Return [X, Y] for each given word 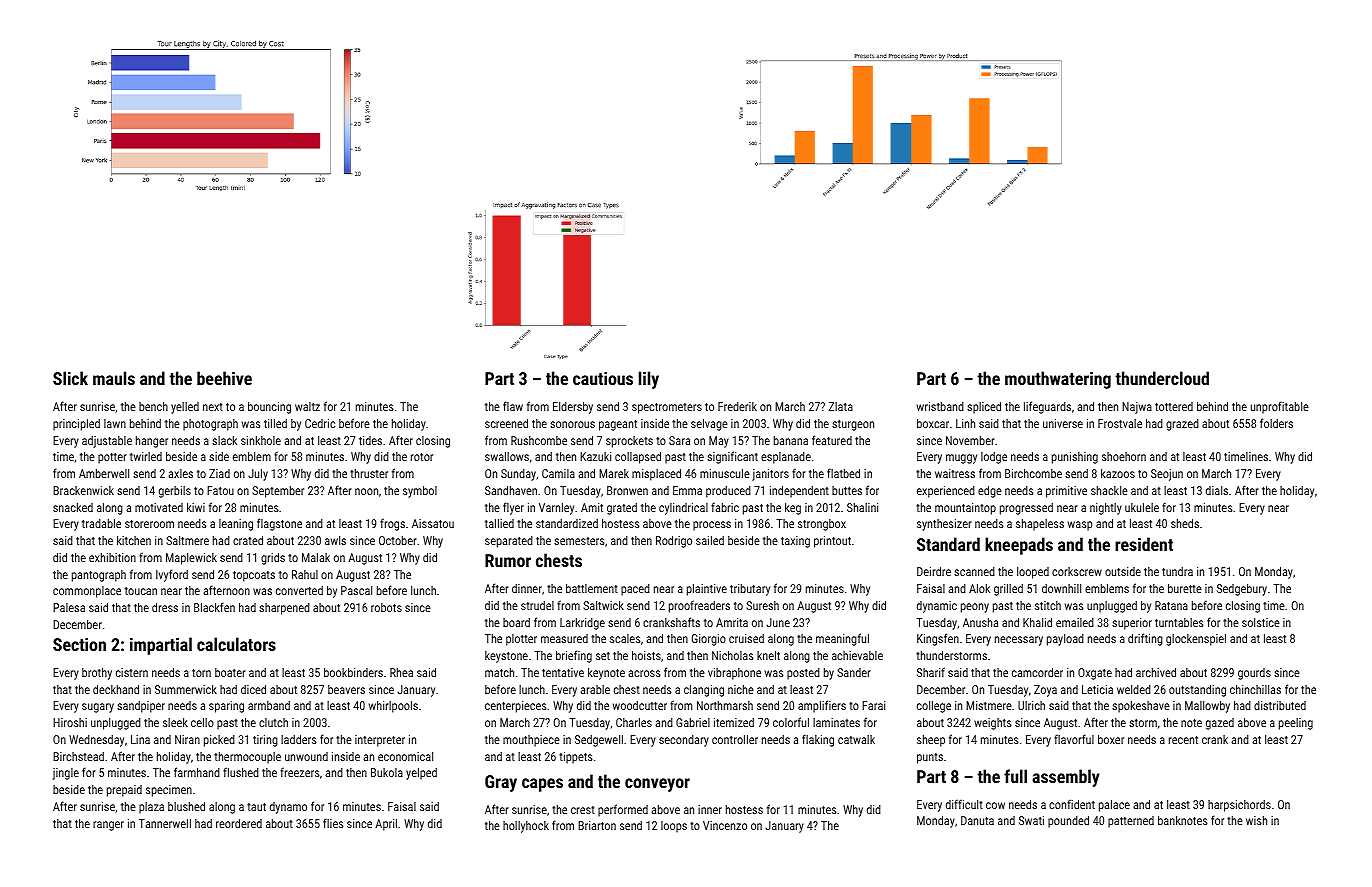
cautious [603, 378]
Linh [965, 423]
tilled [275, 423]
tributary [750, 590]
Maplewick [191, 559]
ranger [108, 826]
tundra [1177, 571]
